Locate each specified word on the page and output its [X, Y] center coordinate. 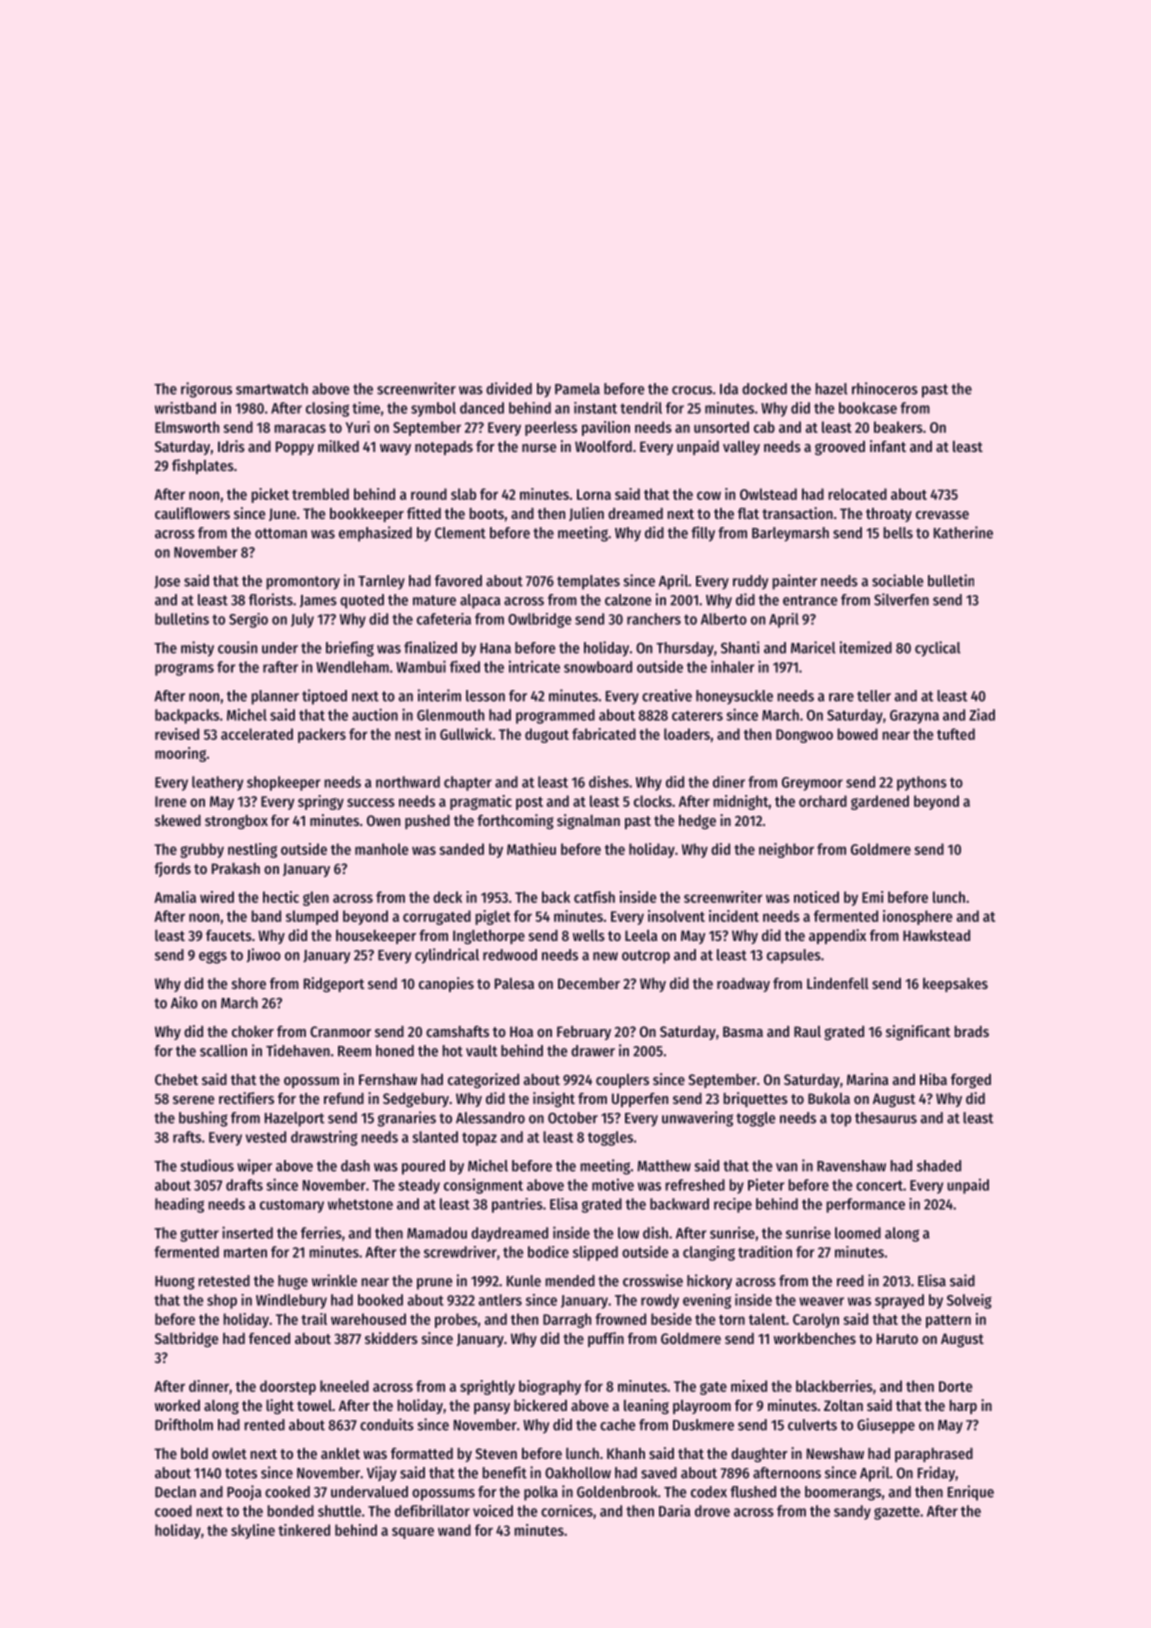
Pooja [244, 1492]
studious [207, 1165]
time [366, 408]
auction [375, 714]
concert [879, 1185]
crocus [692, 390]
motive [613, 1184]
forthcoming [515, 821]
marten [245, 1252]
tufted [956, 734]
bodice [548, 1252]
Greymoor [812, 784]
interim [439, 695]
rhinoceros [885, 388]
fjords [172, 869]
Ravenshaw [851, 1166]
